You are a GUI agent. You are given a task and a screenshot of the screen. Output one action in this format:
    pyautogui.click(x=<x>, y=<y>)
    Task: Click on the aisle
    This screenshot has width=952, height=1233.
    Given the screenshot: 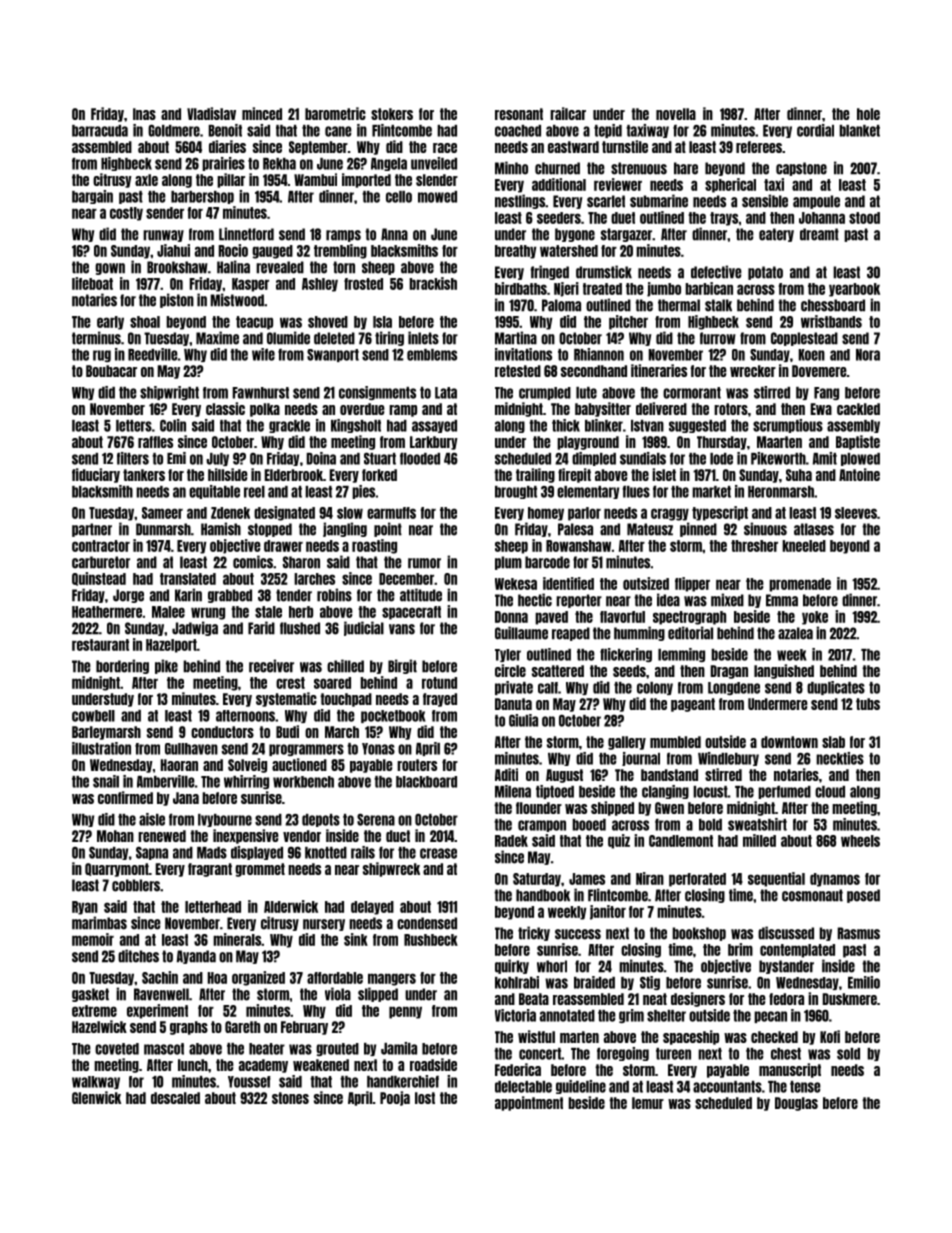 What is the action you would take?
    pyautogui.click(x=152, y=819)
